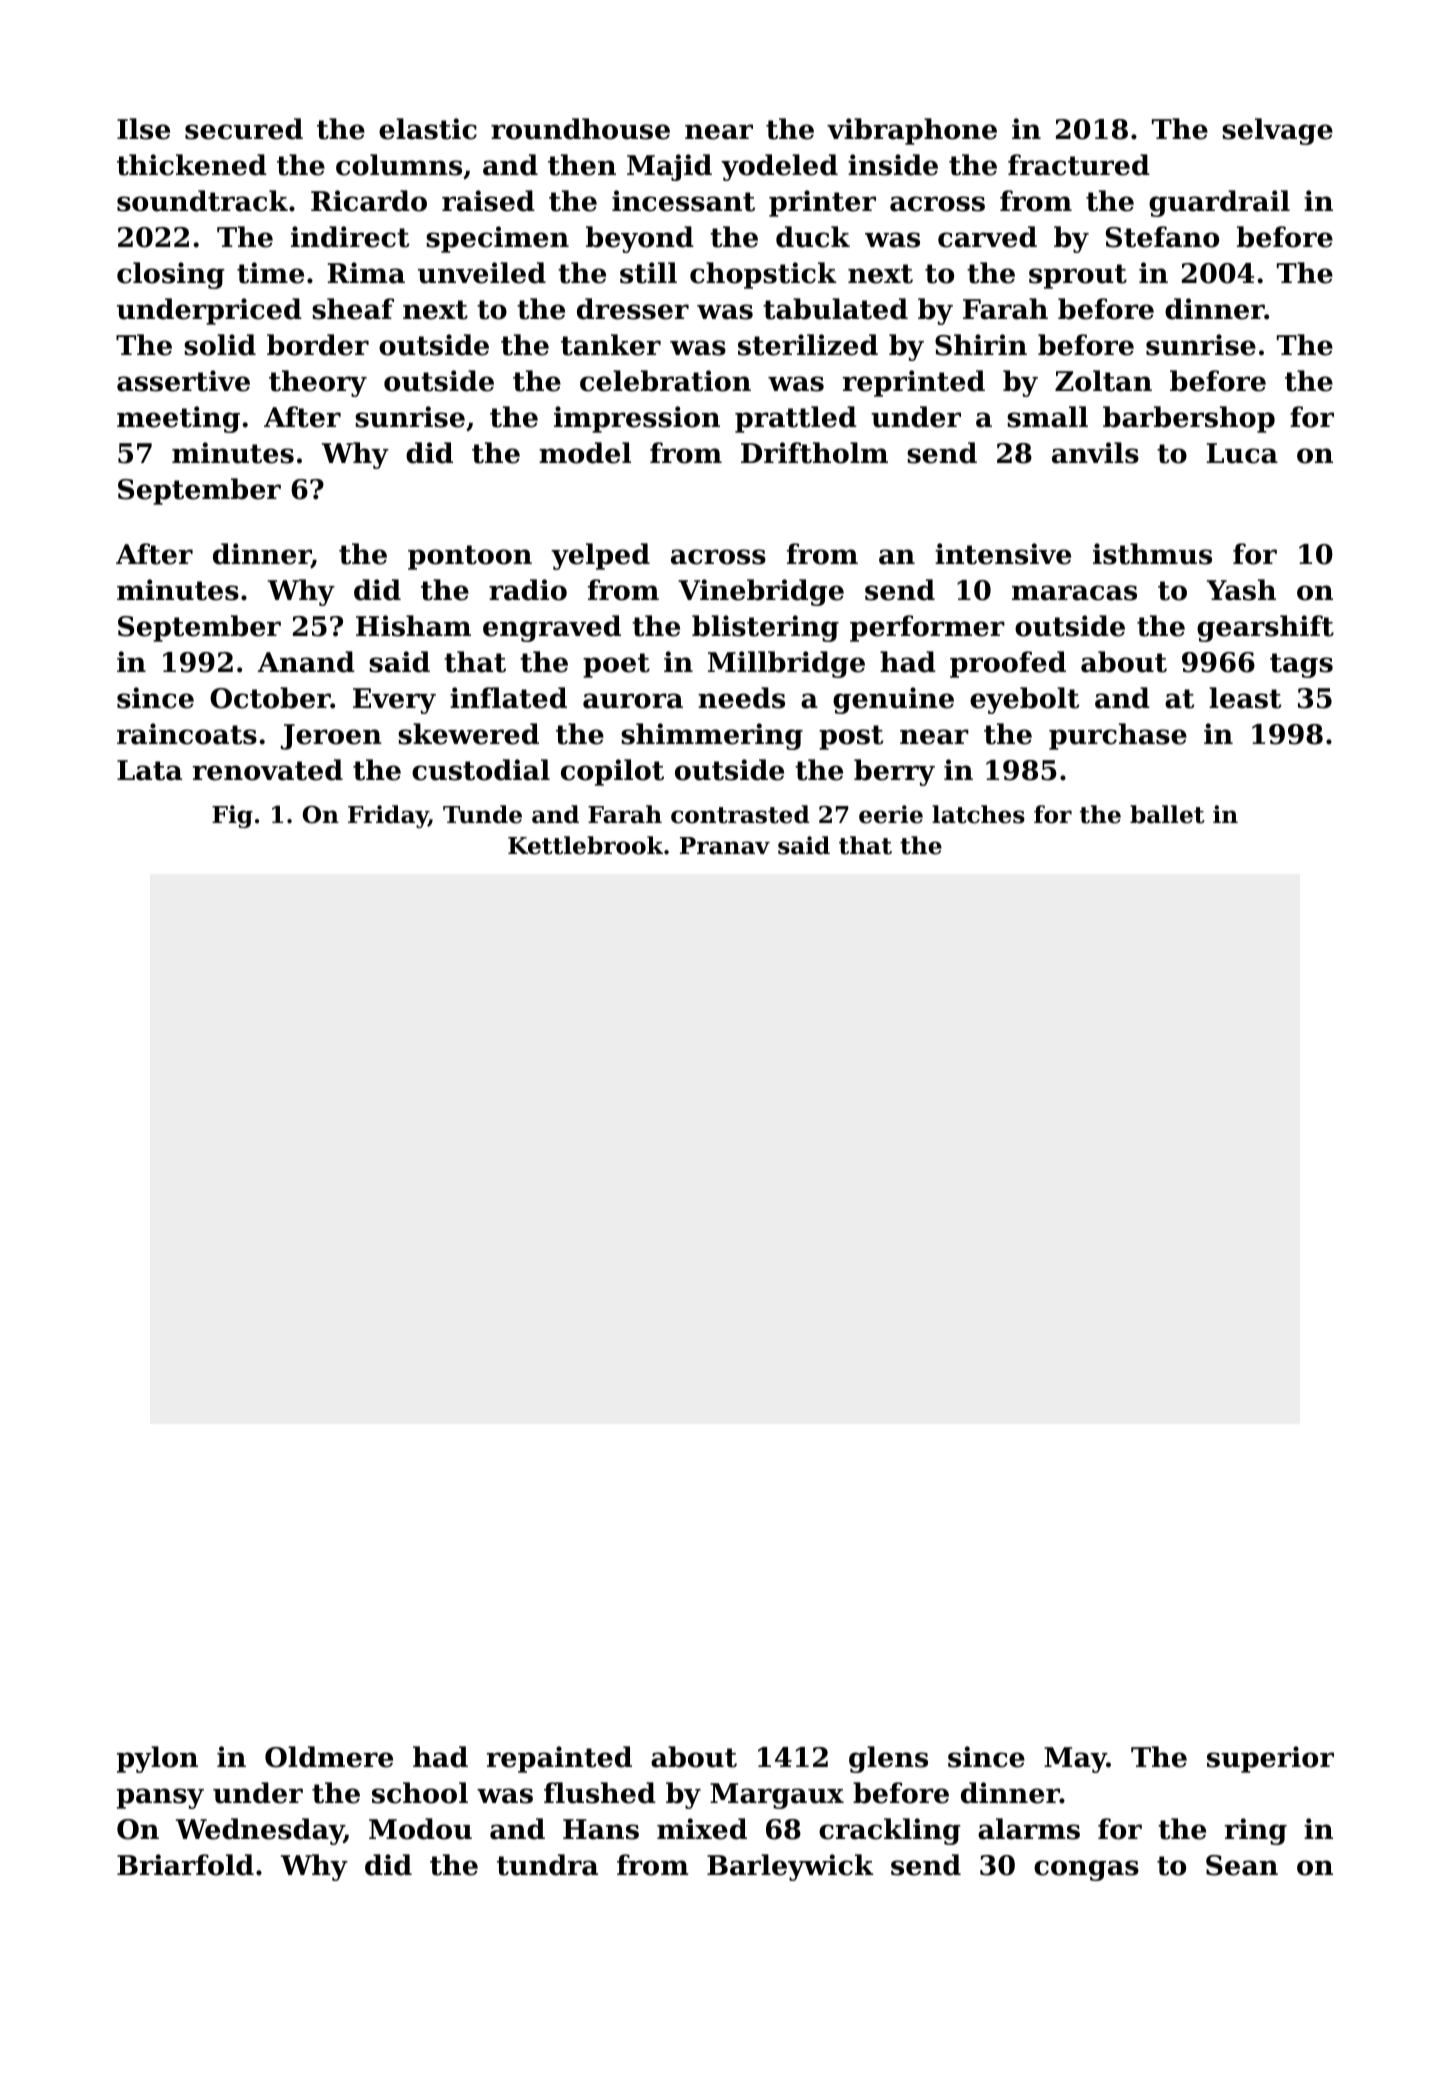  I want to click on May, so click(1075, 1760).
